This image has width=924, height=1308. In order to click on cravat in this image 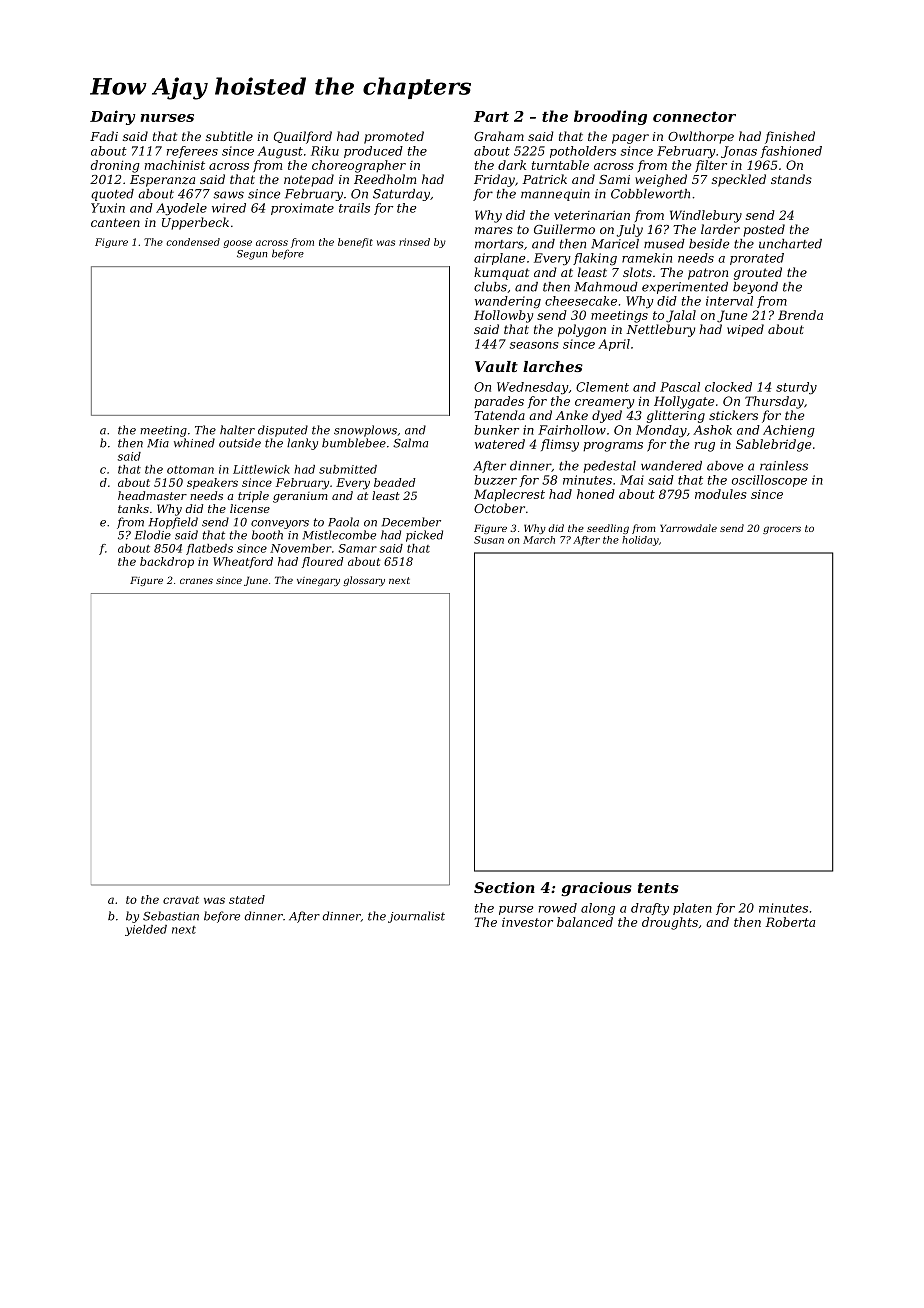, I will do `click(181, 900)`.
